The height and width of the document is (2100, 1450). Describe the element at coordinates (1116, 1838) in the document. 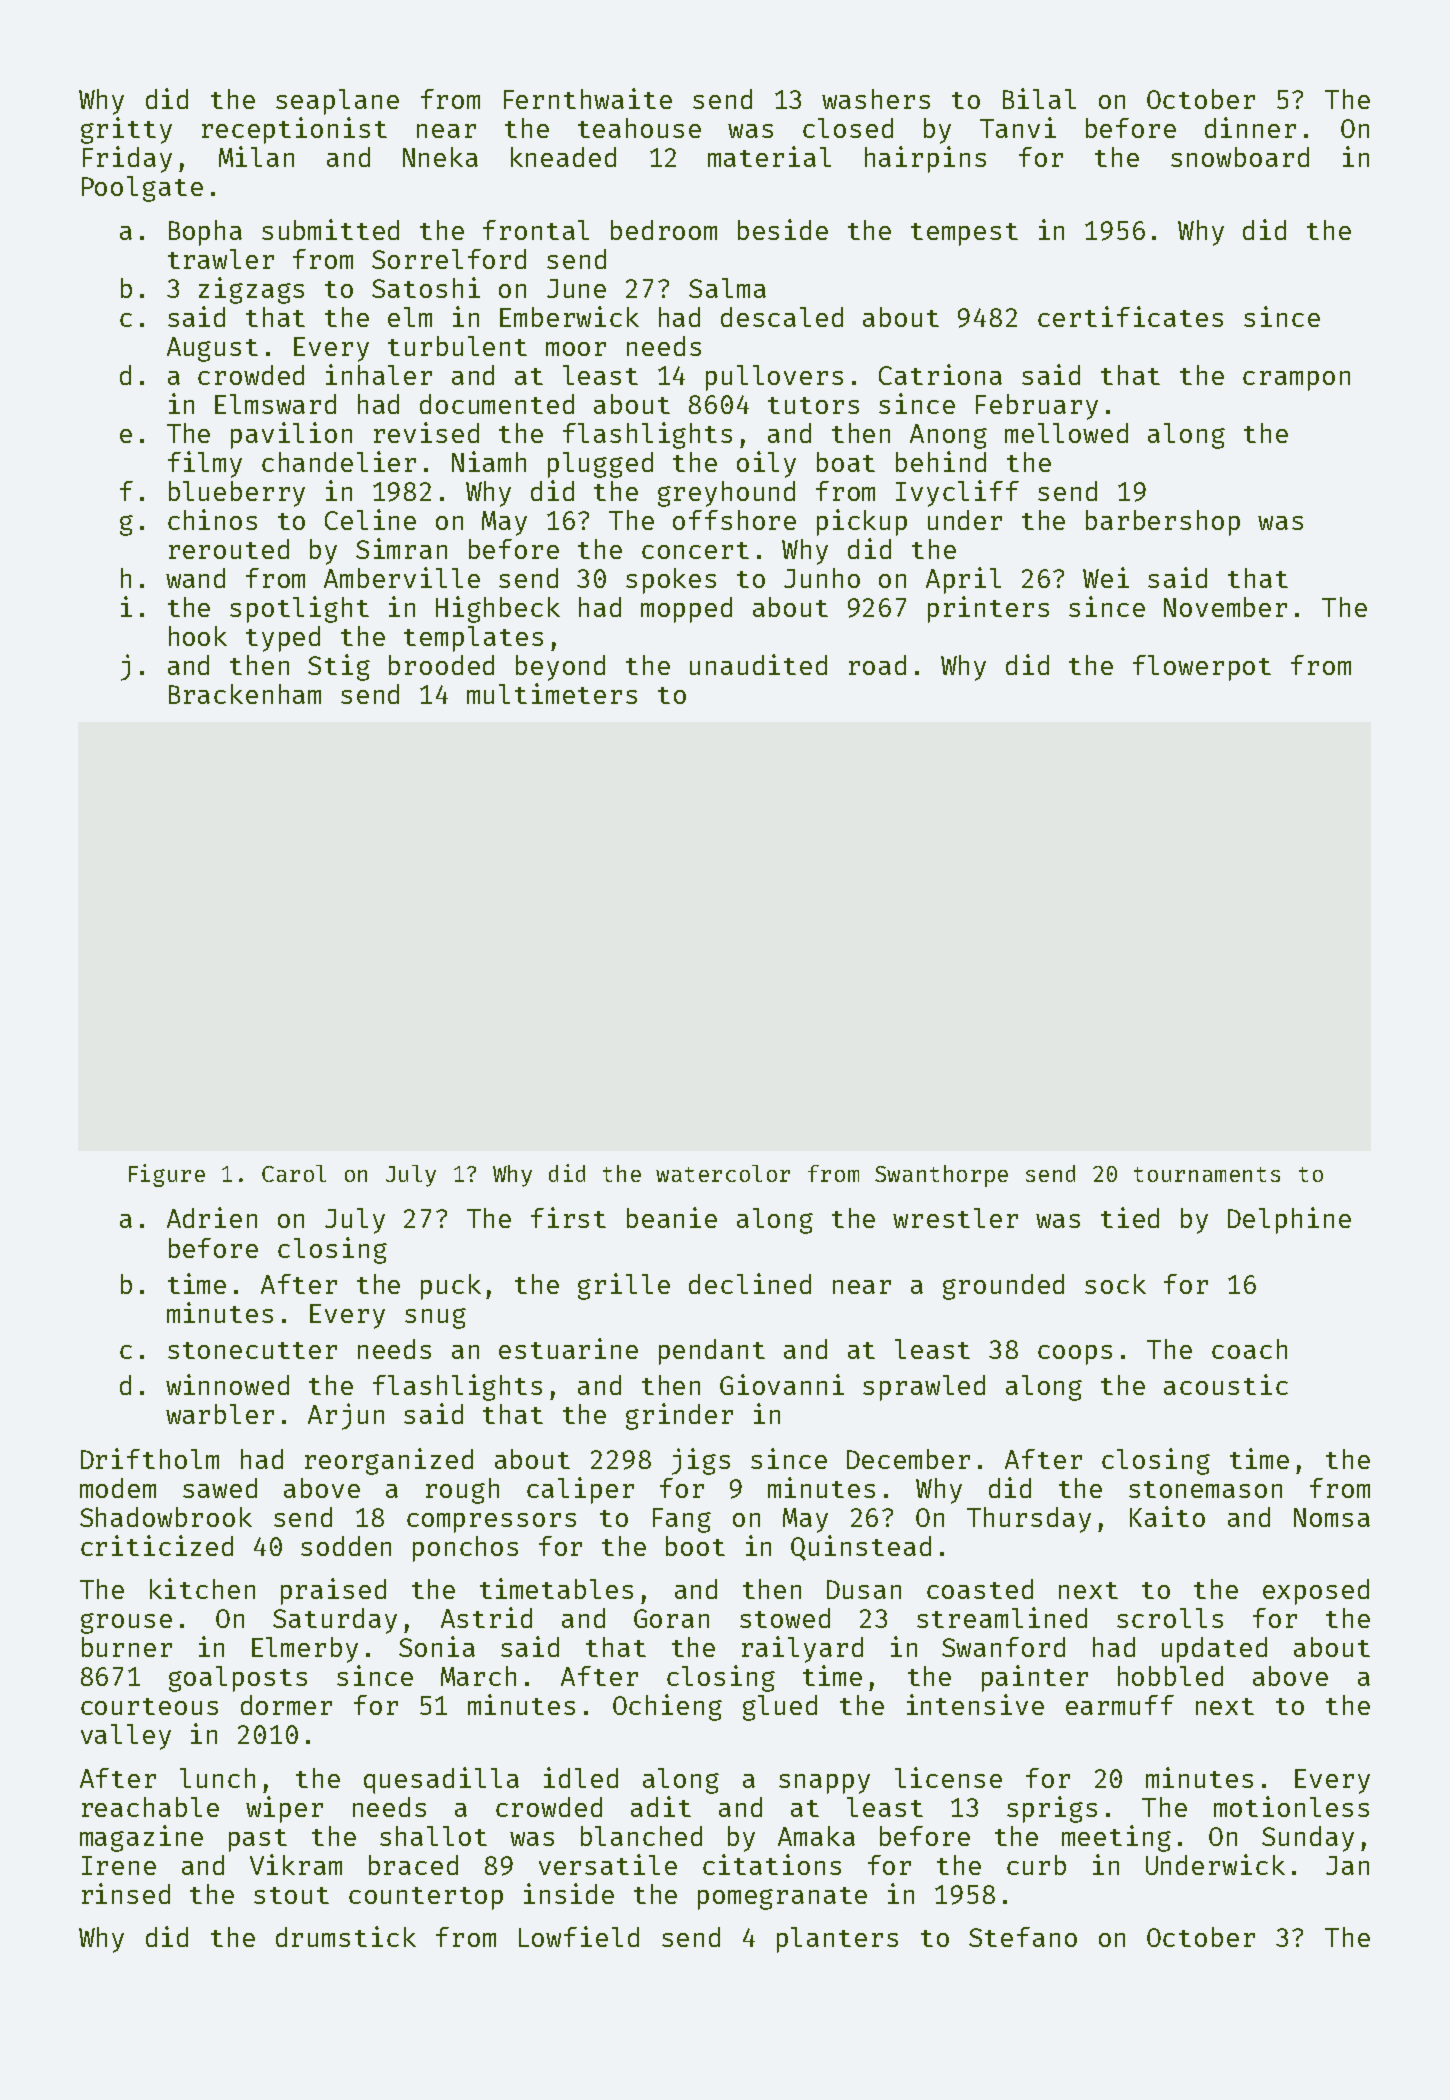

I see `meeting` at that location.
